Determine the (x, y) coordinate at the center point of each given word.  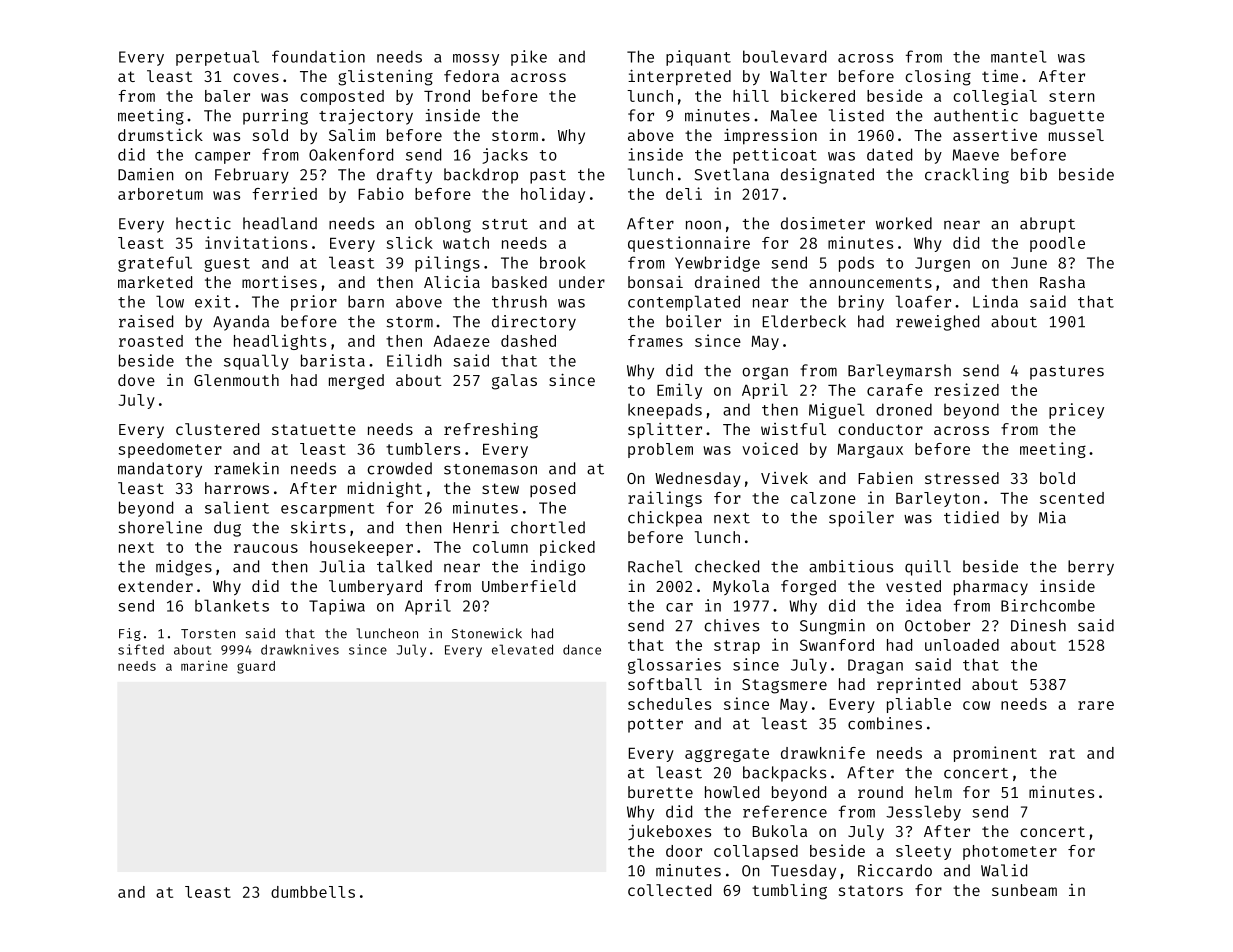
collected (669, 890)
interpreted (679, 77)
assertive (995, 134)
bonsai (655, 282)
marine (204, 665)
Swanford (837, 645)
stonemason (490, 469)
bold (1057, 478)
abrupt (1047, 225)
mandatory (160, 470)
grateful (155, 264)
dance (582, 649)
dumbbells (313, 892)
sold (270, 135)
